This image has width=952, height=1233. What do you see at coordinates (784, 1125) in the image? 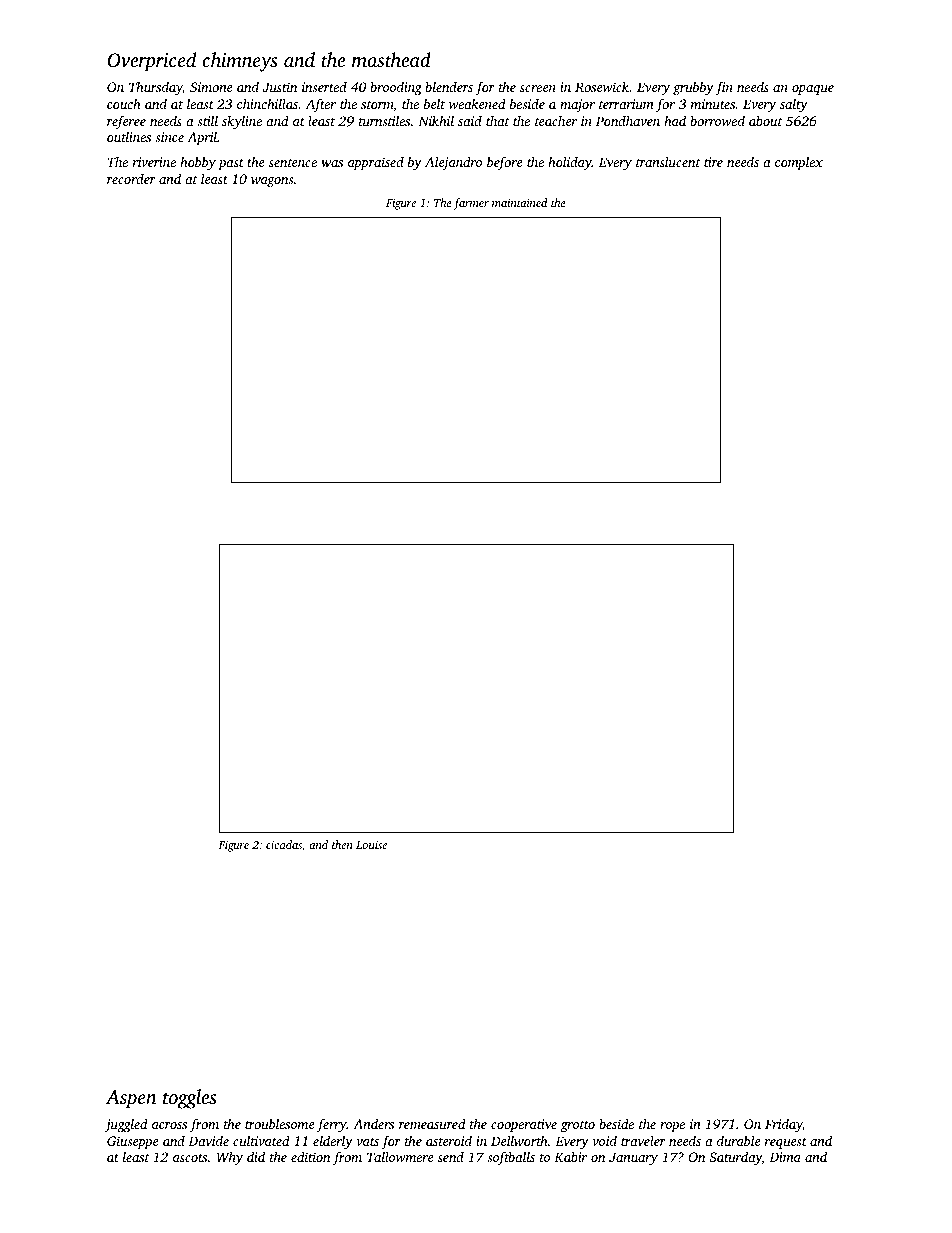
I see `Friday` at bounding box center [784, 1125].
